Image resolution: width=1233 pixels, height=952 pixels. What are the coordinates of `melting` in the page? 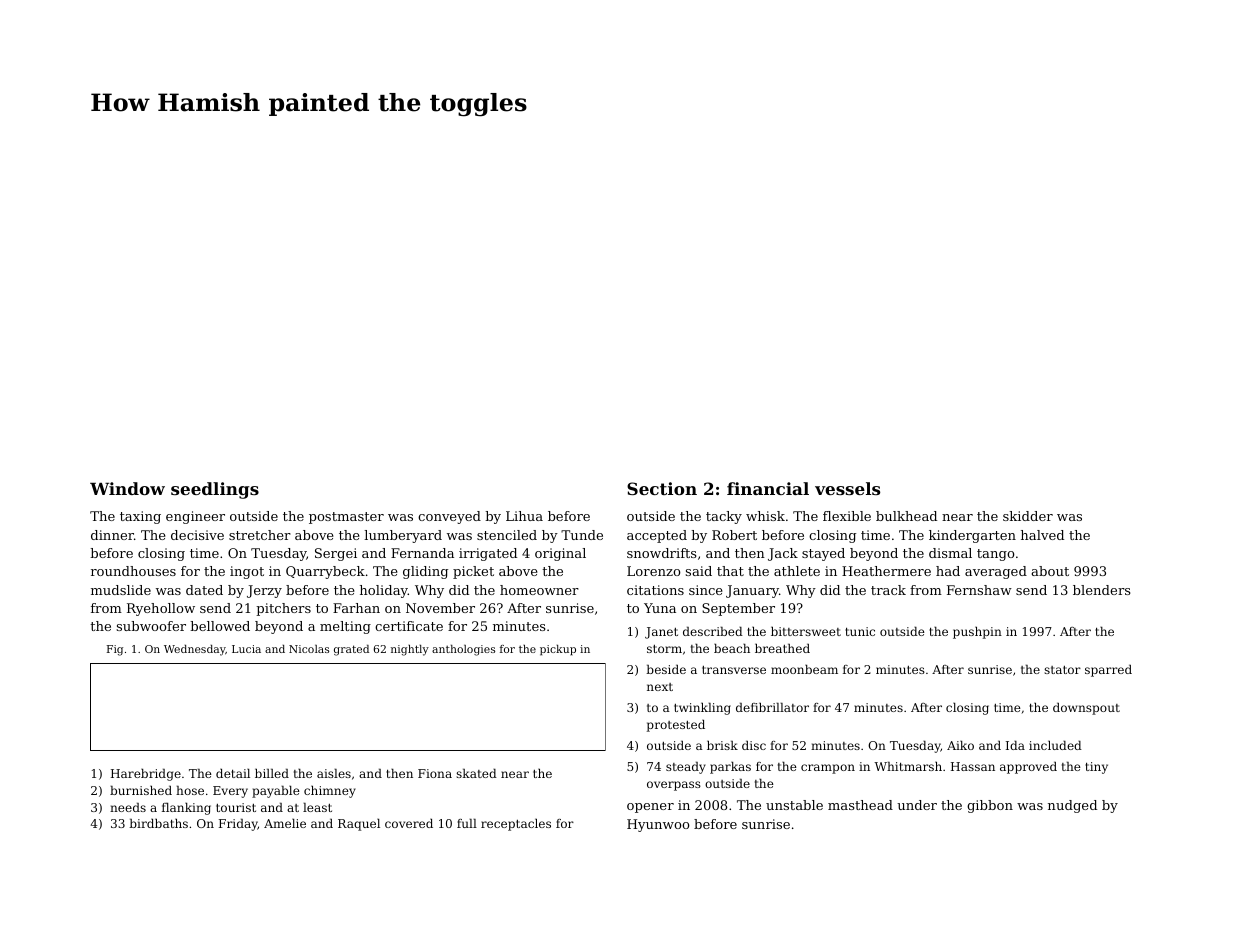 It's located at (345, 627).
